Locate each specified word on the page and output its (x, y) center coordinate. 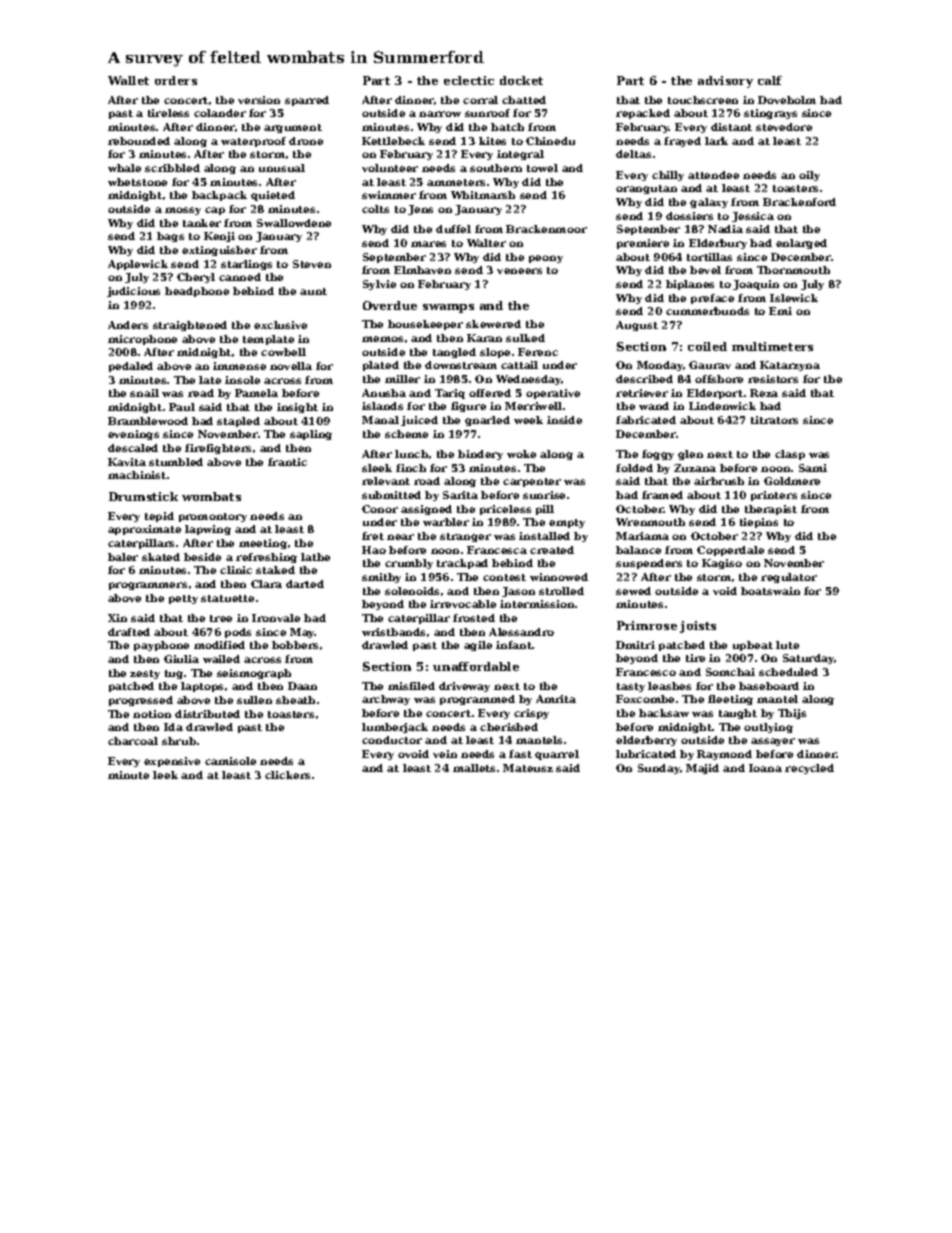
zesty (145, 674)
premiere (643, 244)
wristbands (393, 632)
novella (291, 366)
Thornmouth (793, 270)
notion (152, 714)
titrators (774, 420)
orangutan (646, 189)
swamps (448, 308)
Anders (128, 325)
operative (553, 394)
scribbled (172, 168)
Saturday (808, 659)
